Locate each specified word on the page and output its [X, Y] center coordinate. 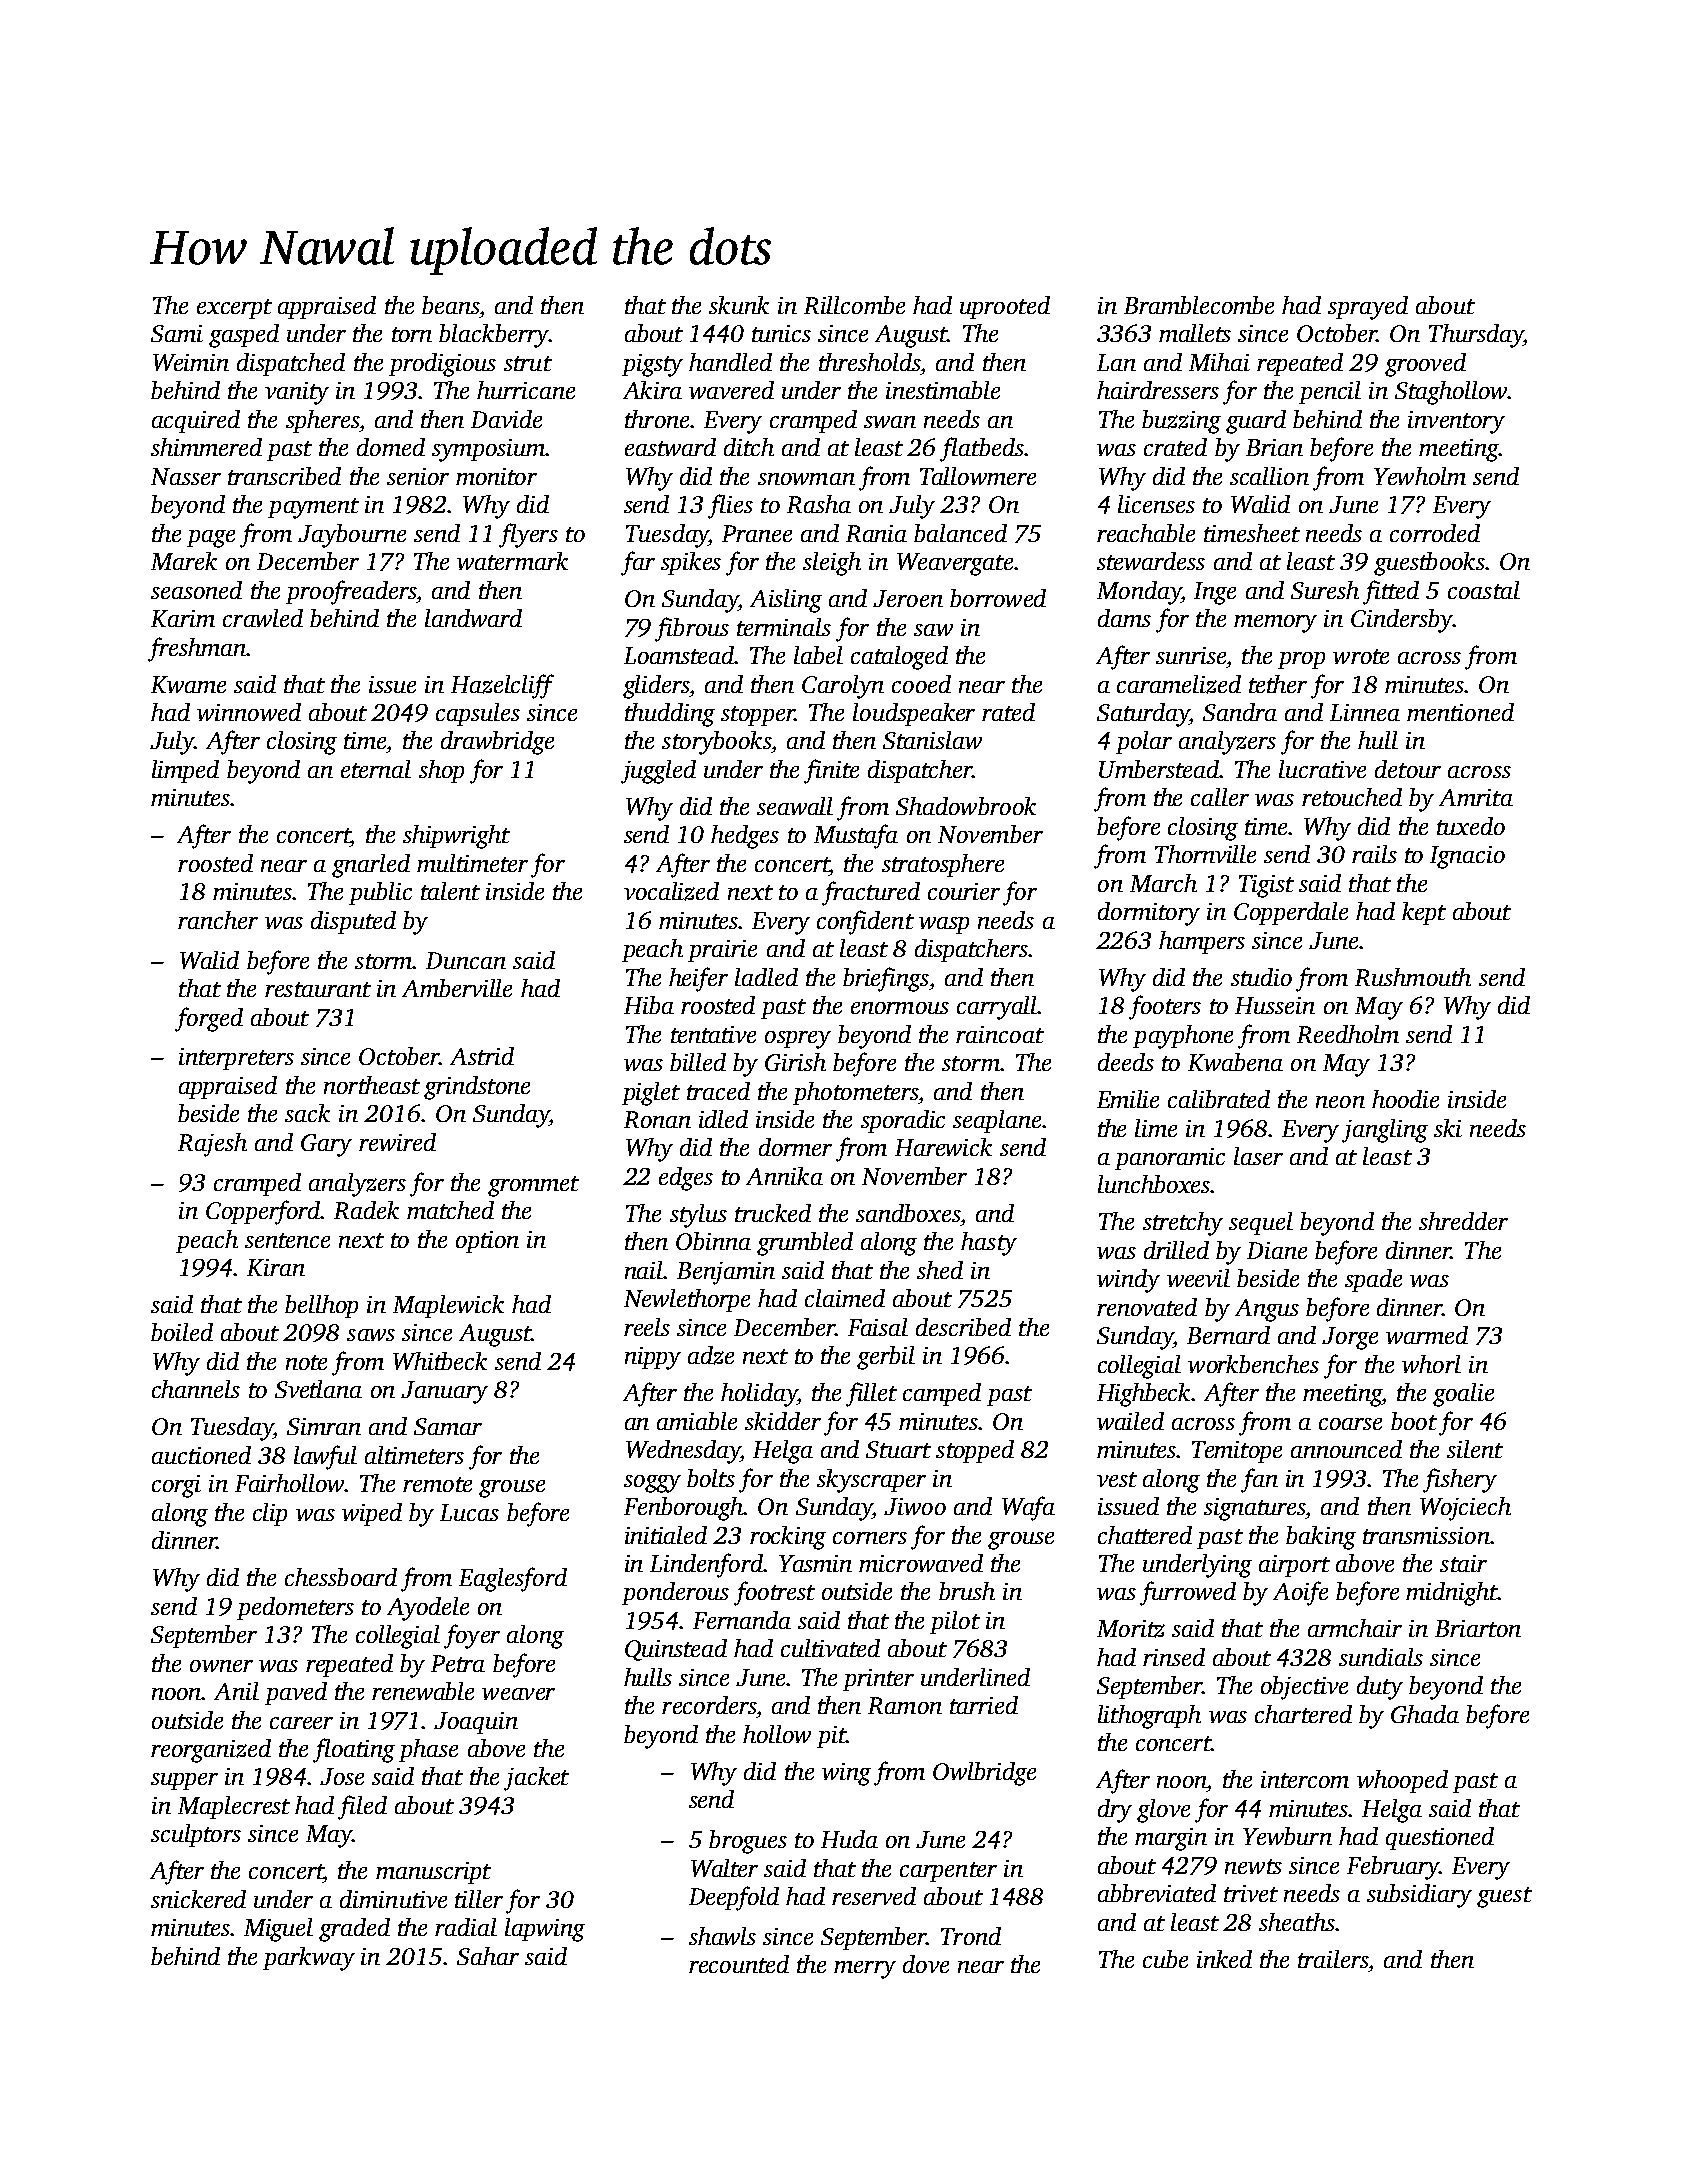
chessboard [341, 1577]
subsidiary [1419, 1896]
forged [209, 1019]
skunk [739, 305]
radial [466, 1927]
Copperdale [1291, 913]
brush [967, 1591]
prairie [722, 951]
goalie [1463, 1395]
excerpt [234, 309]
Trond [971, 1936]
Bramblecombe [1199, 305]
